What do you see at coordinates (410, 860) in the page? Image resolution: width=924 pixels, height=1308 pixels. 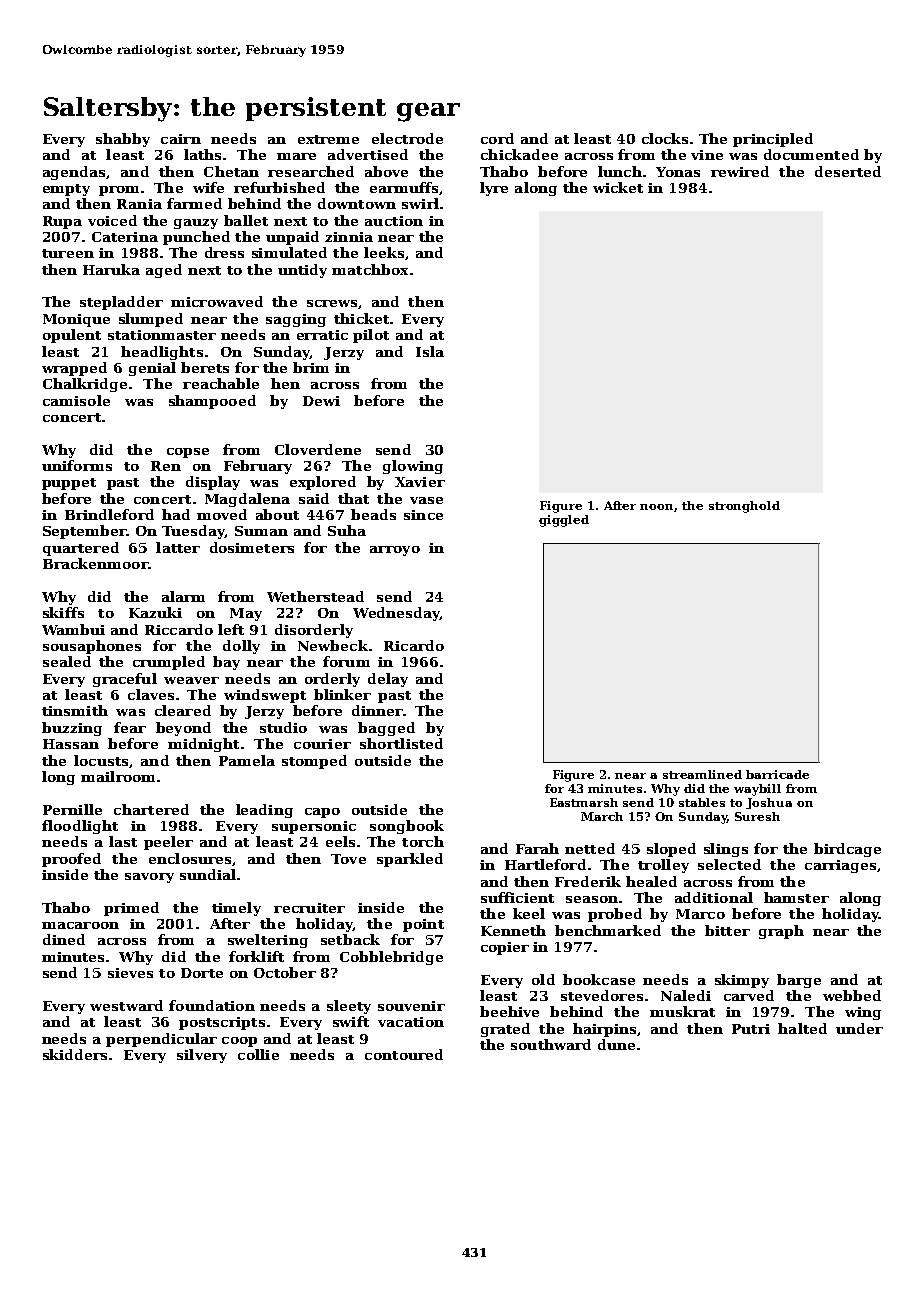 I see `sparkled` at bounding box center [410, 860].
